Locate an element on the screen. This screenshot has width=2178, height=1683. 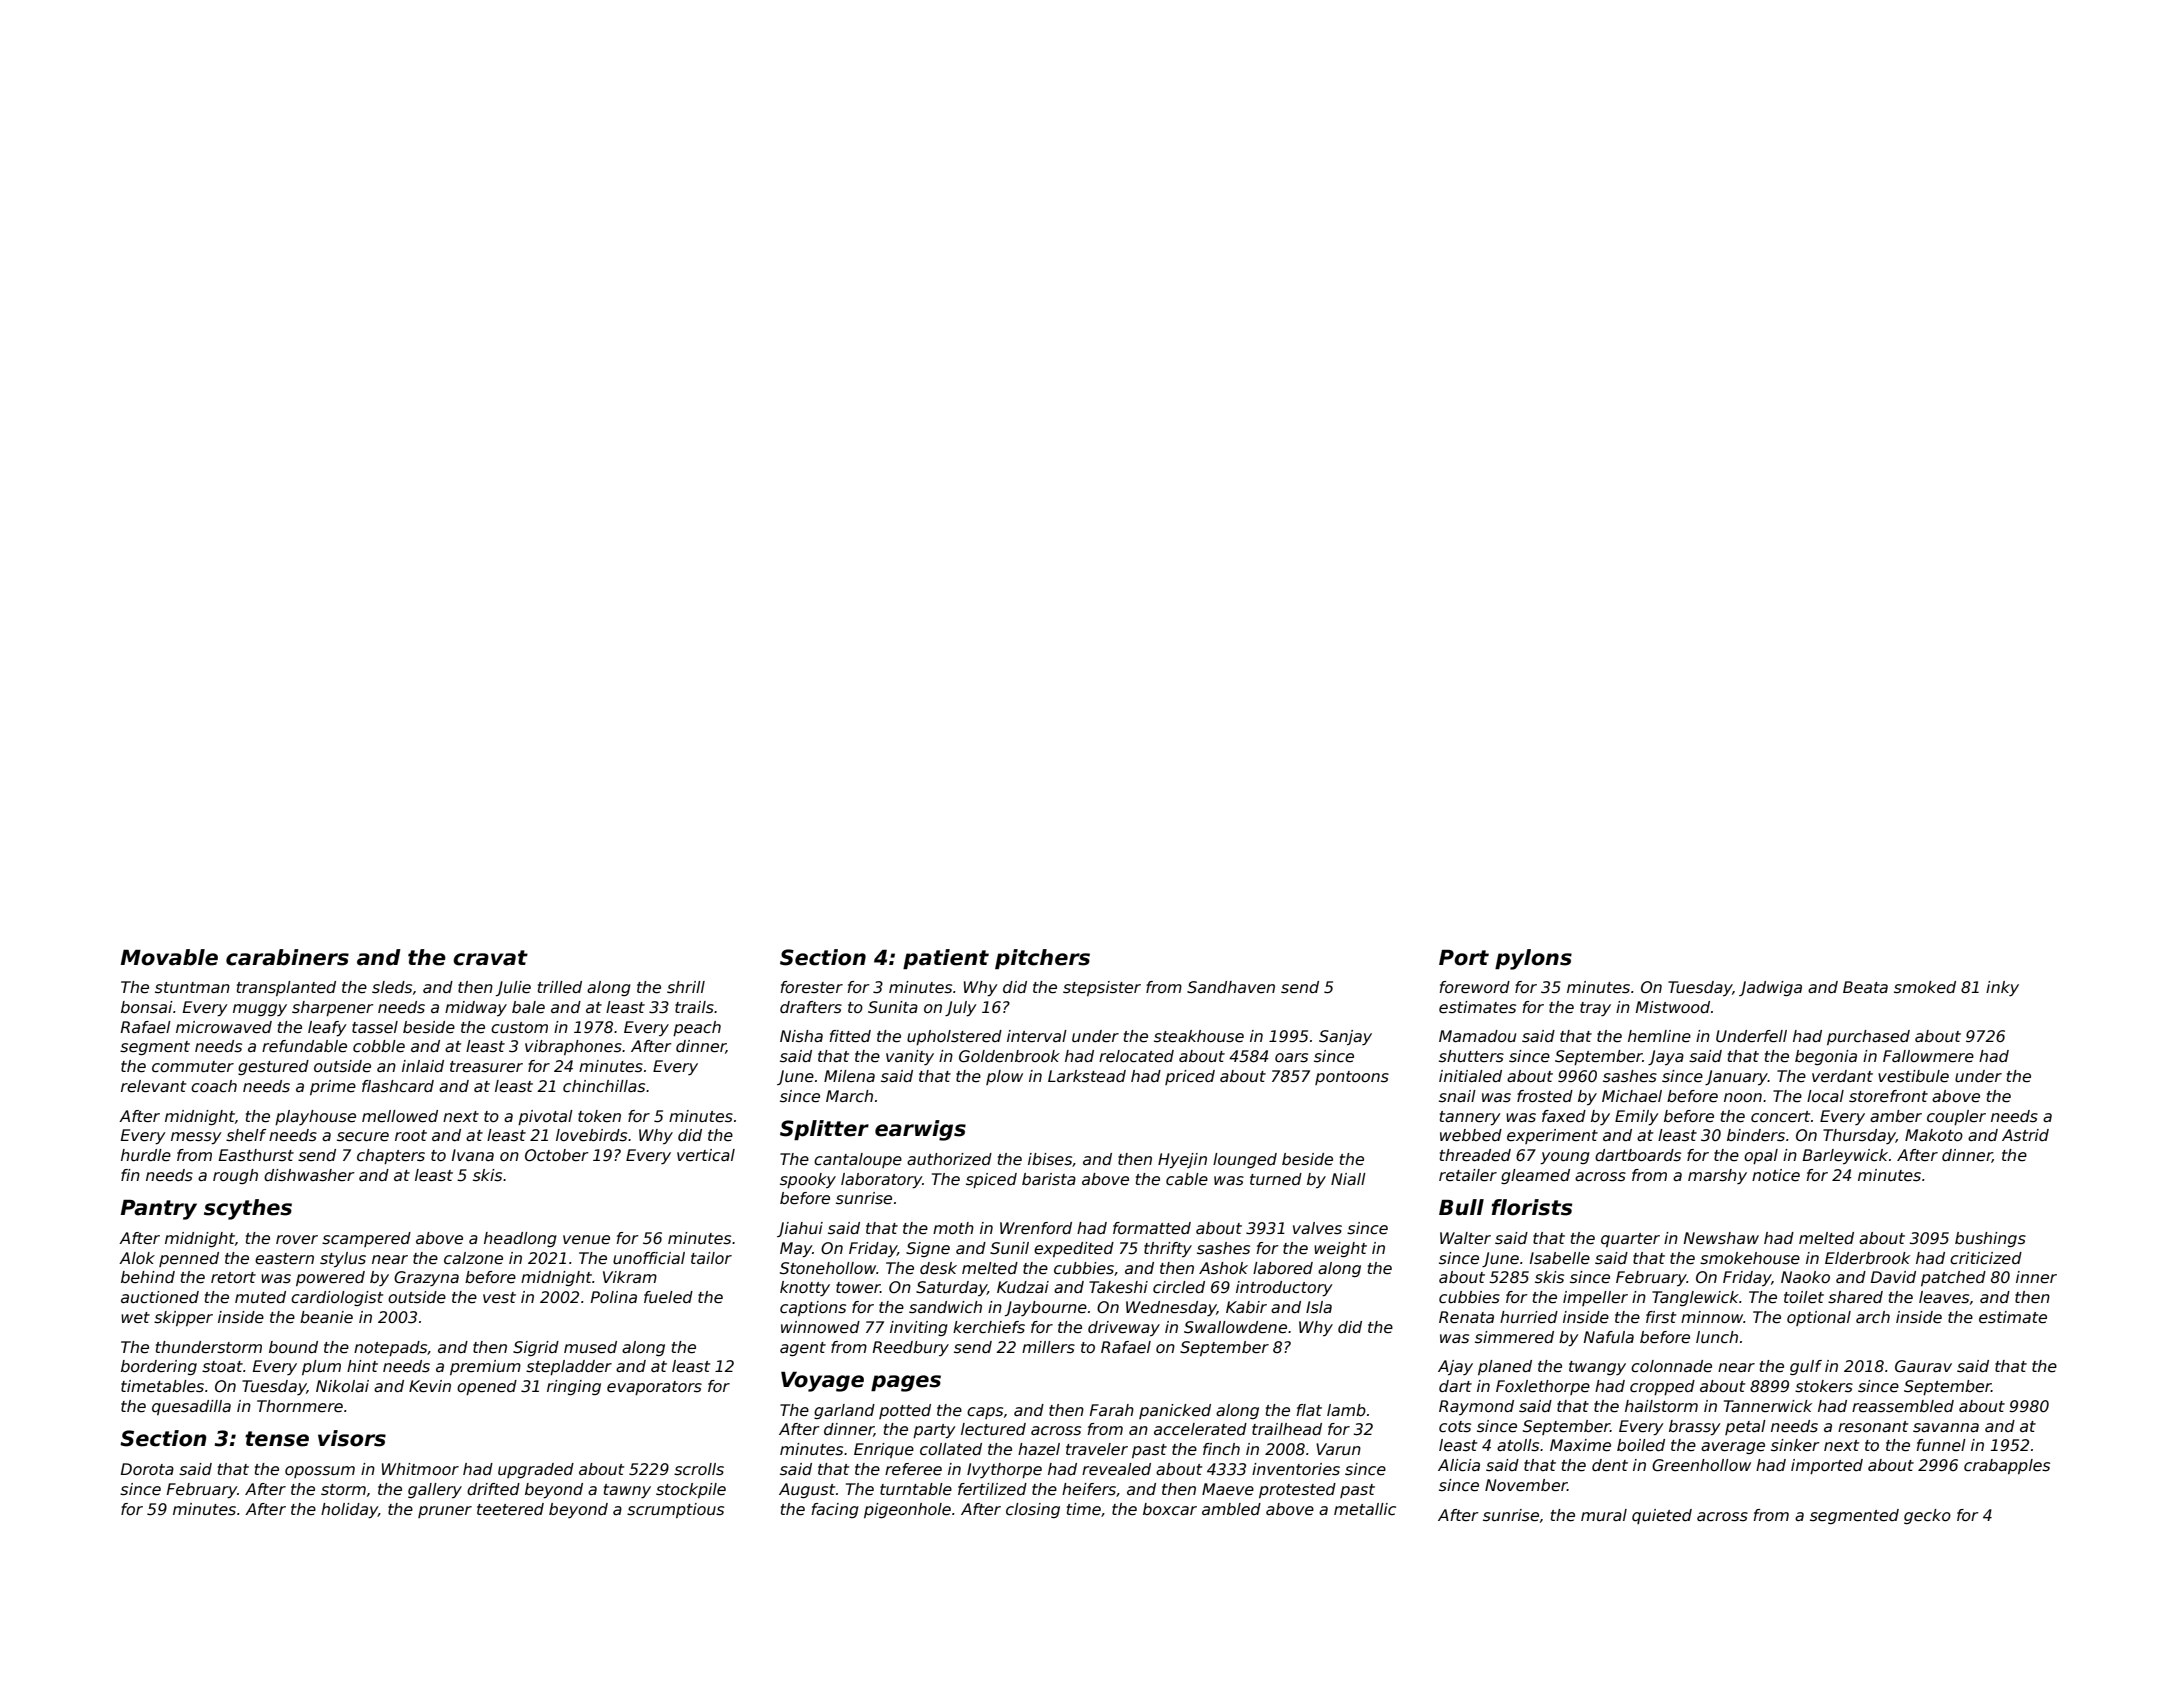
Raymond is located at coordinates (1476, 1407).
